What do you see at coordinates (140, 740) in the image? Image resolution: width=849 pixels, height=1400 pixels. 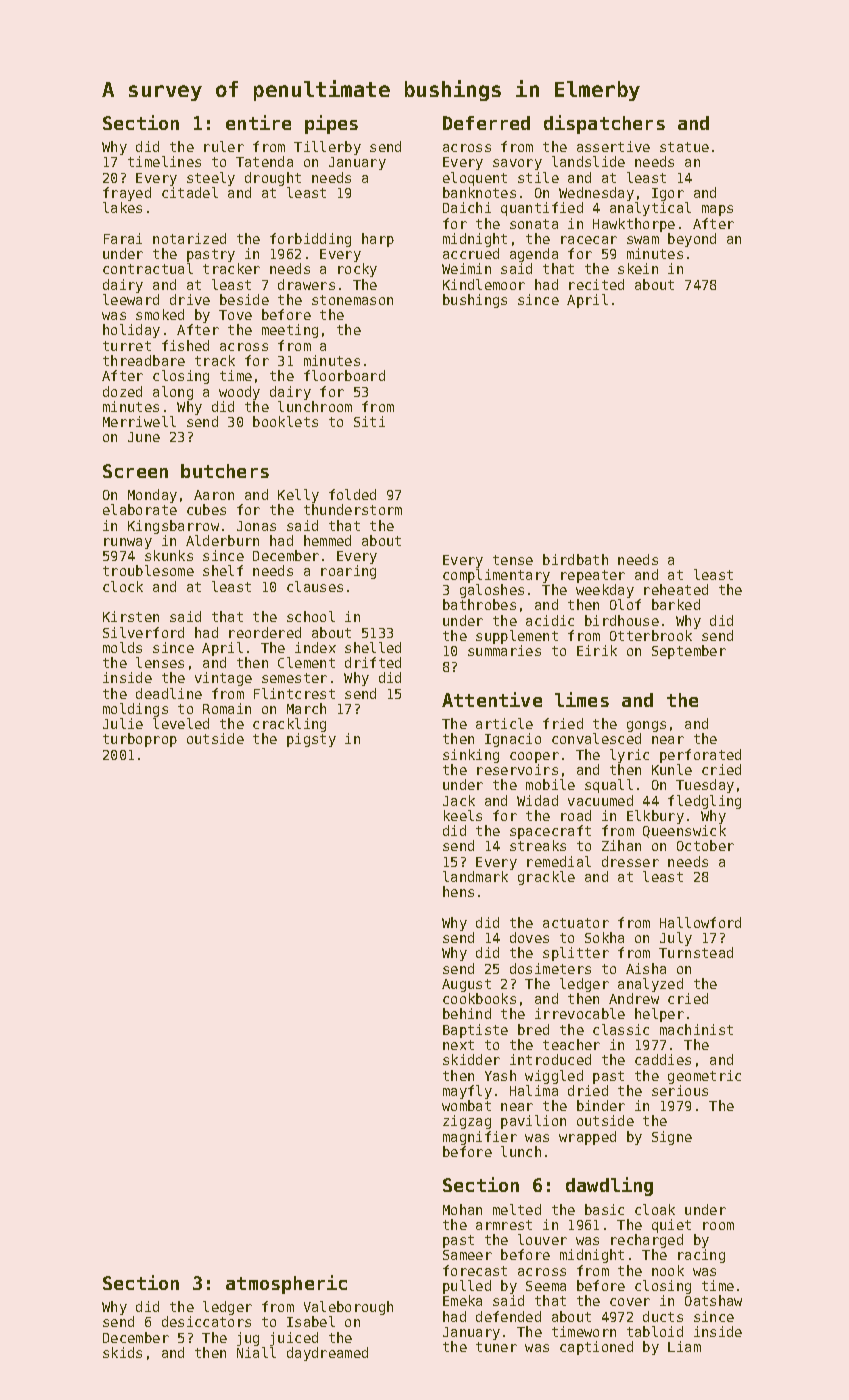 I see `turboprop` at bounding box center [140, 740].
